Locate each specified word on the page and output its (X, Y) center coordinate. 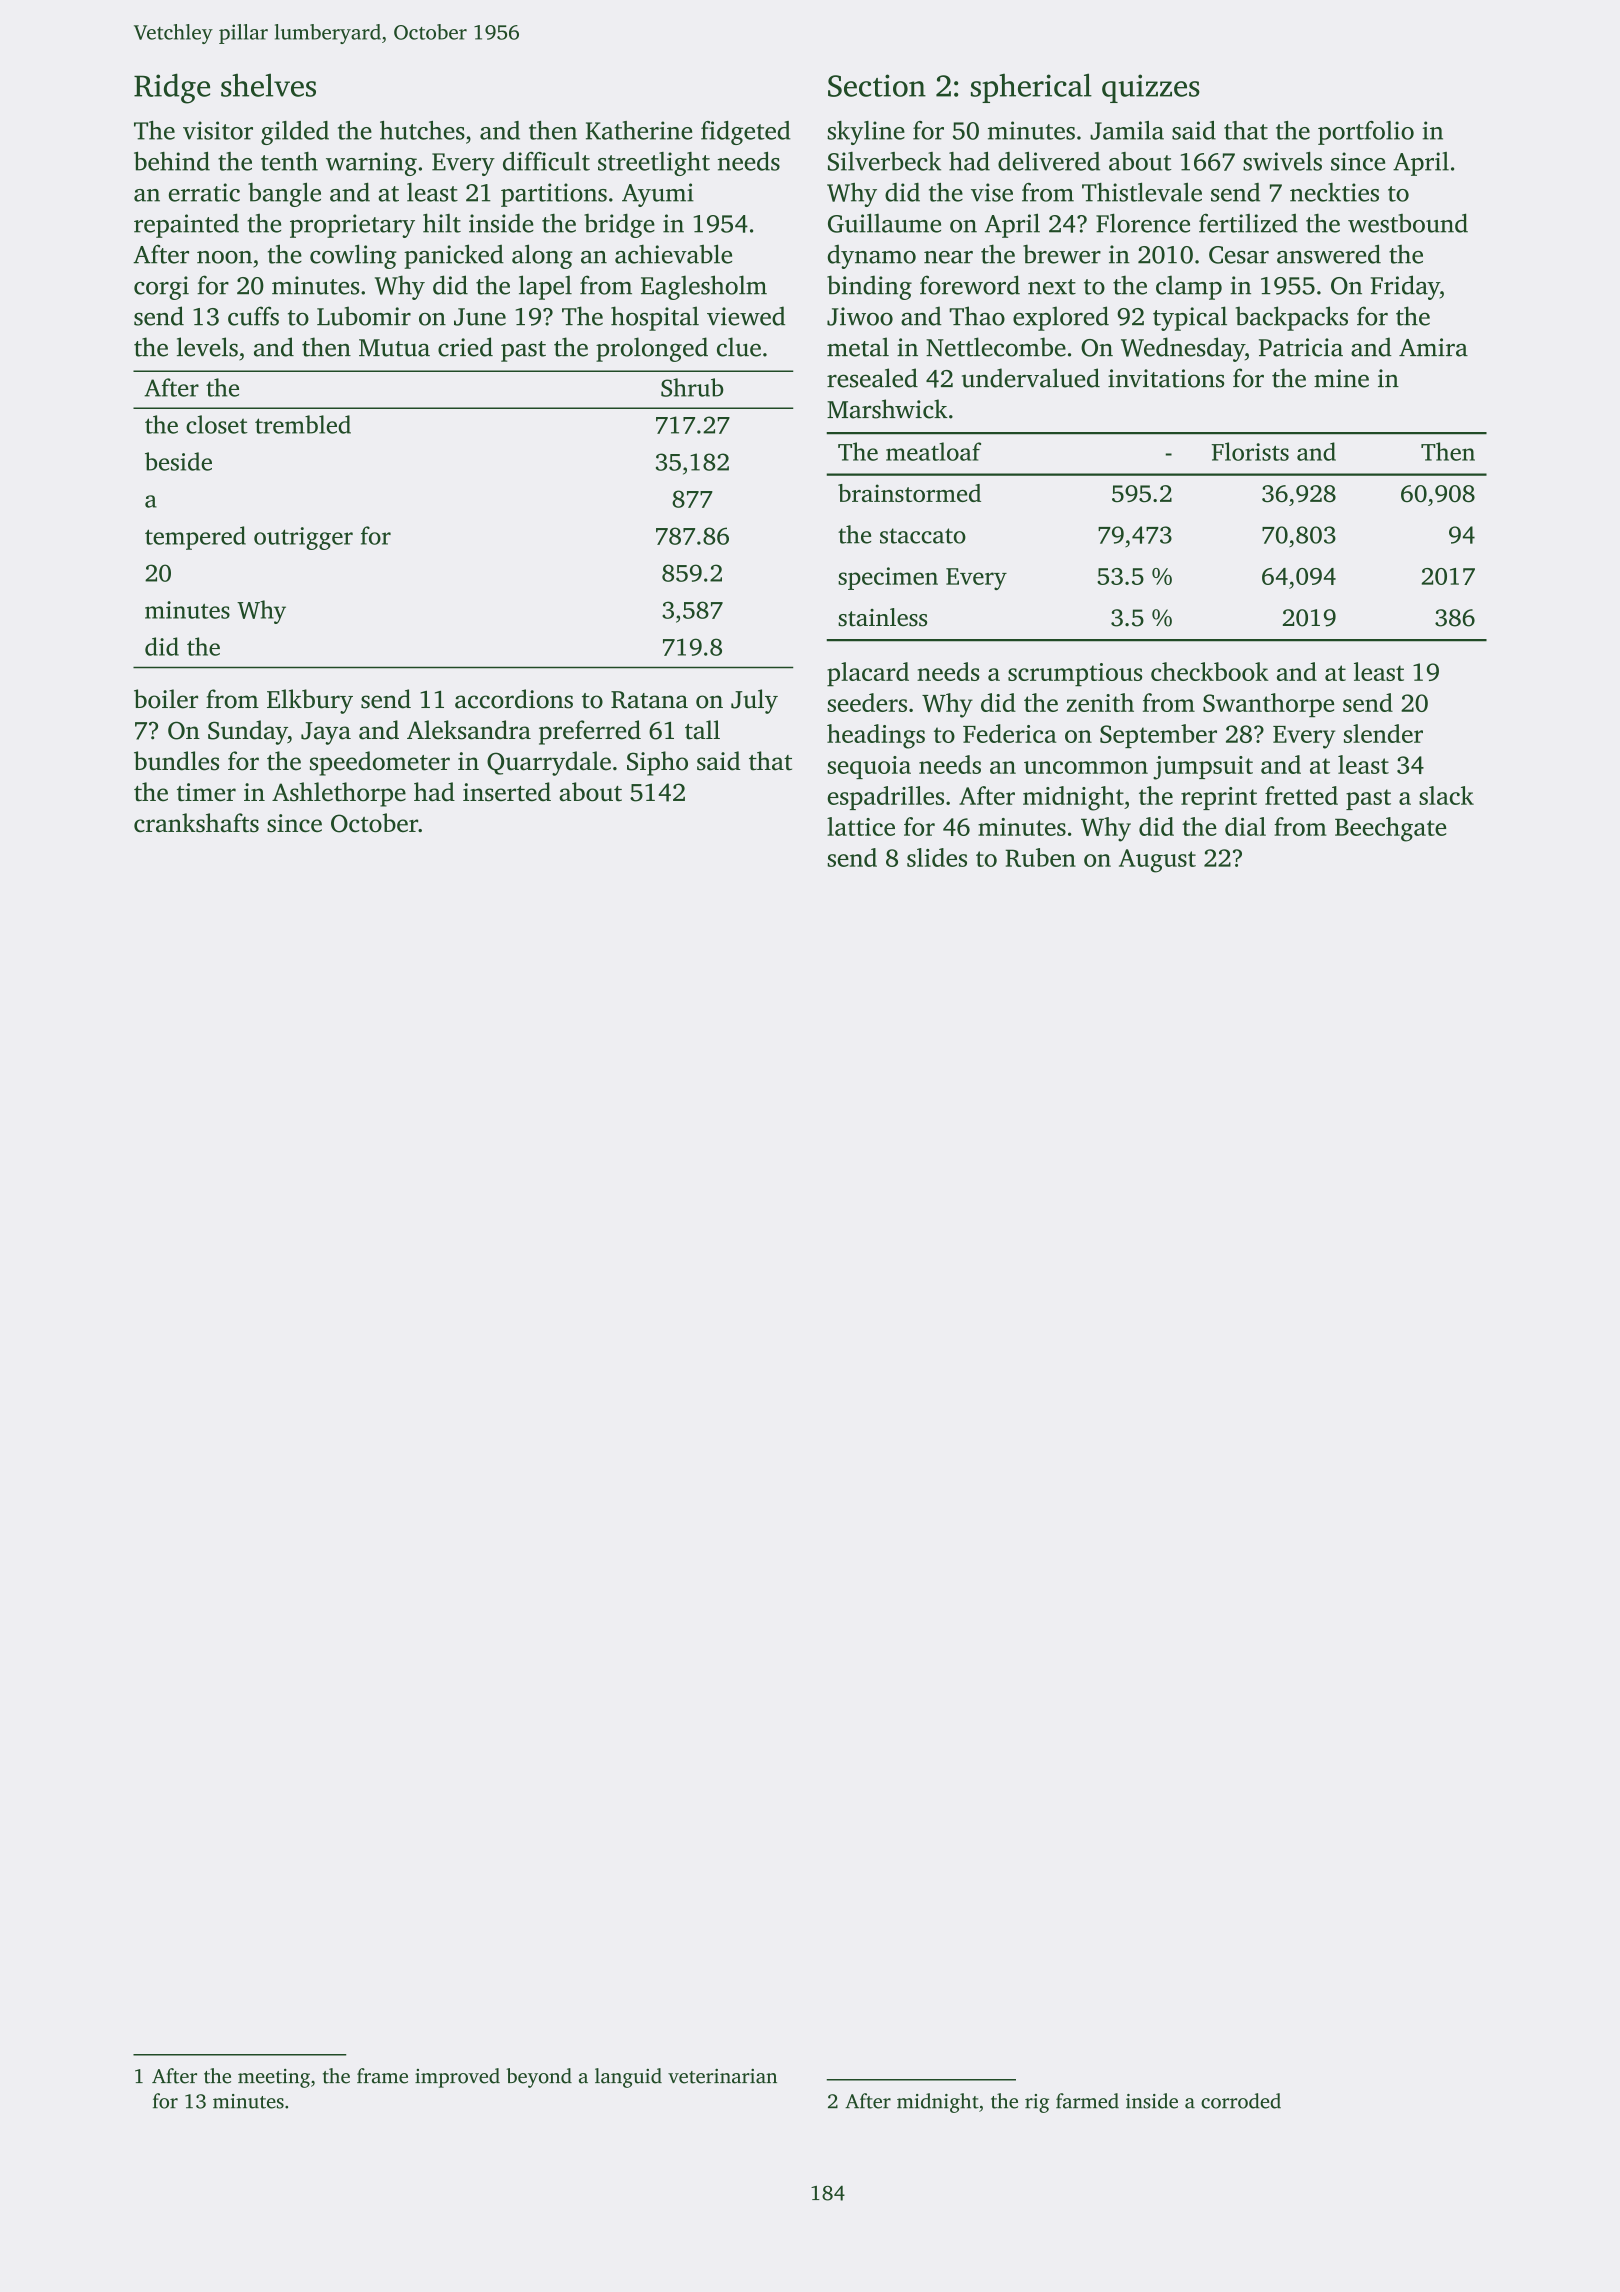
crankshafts (196, 822)
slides (937, 857)
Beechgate (1390, 829)
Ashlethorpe (339, 794)
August (1157, 861)
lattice (861, 826)
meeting (274, 2078)
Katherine (639, 130)
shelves (268, 85)
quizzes (1151, 88)
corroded (1241, 2101)
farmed (1087, 2101)
